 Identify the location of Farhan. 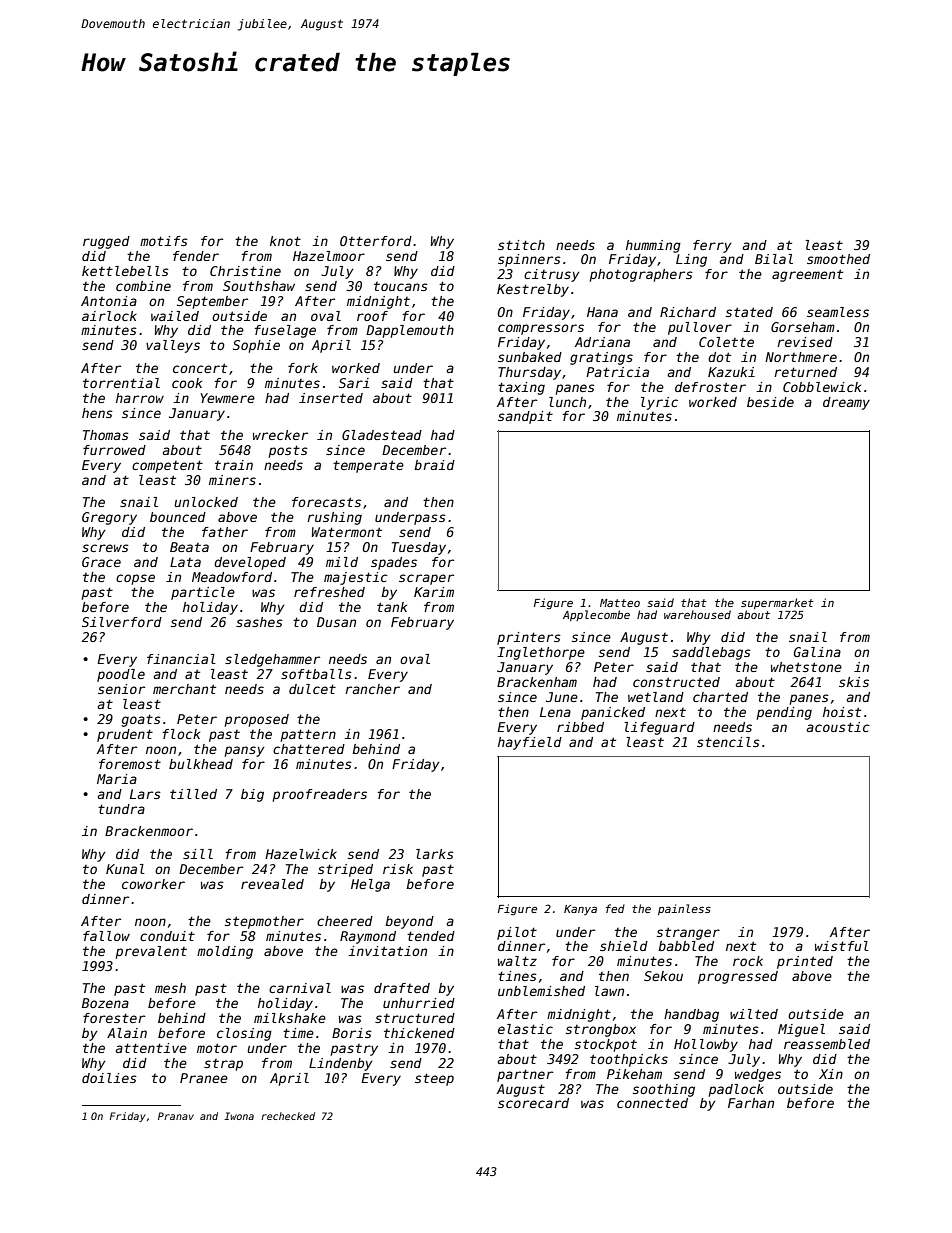
(751, 1103).
